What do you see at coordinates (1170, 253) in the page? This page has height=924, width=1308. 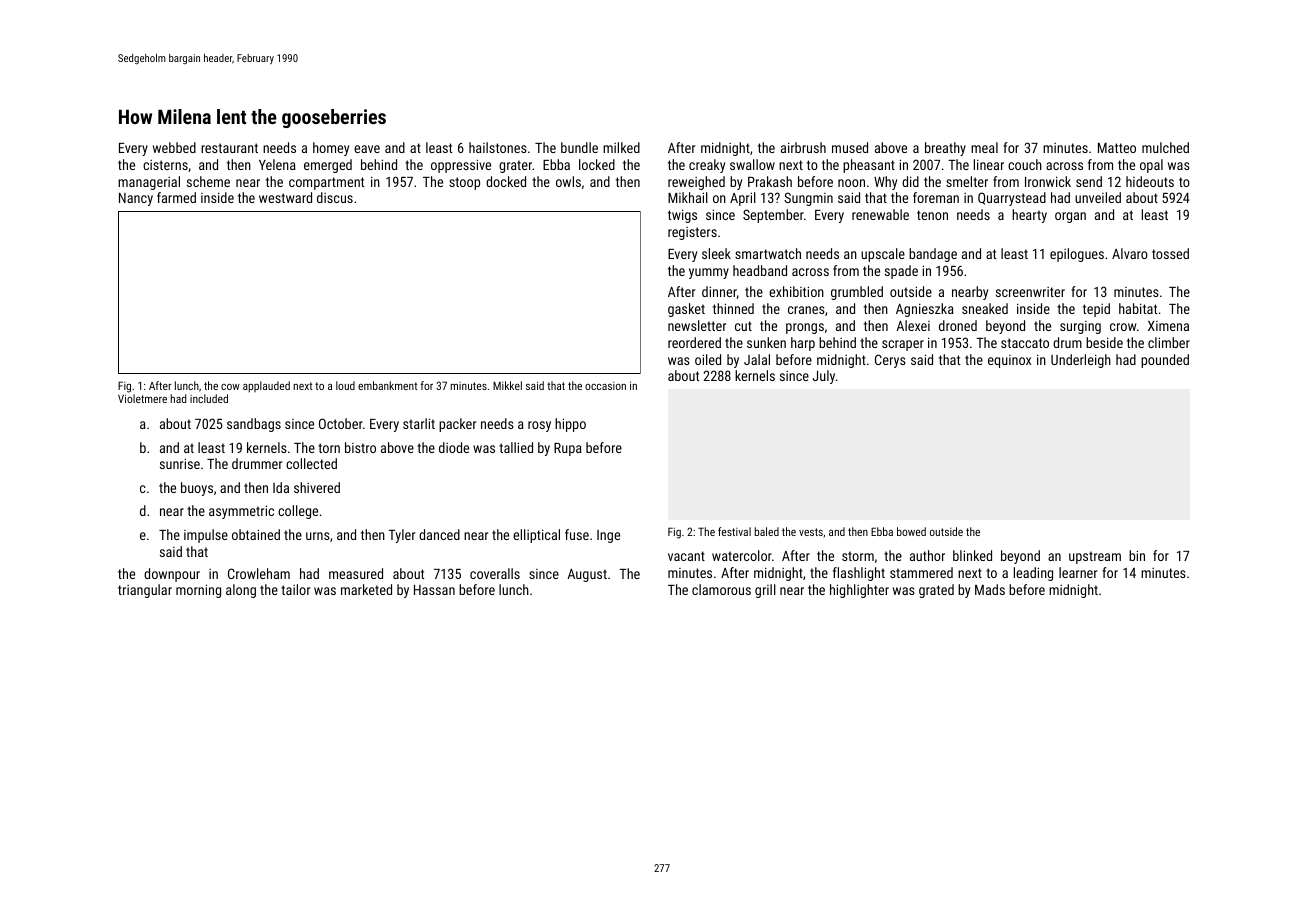 I see `tossed` at bounding box center [1170, 253].
